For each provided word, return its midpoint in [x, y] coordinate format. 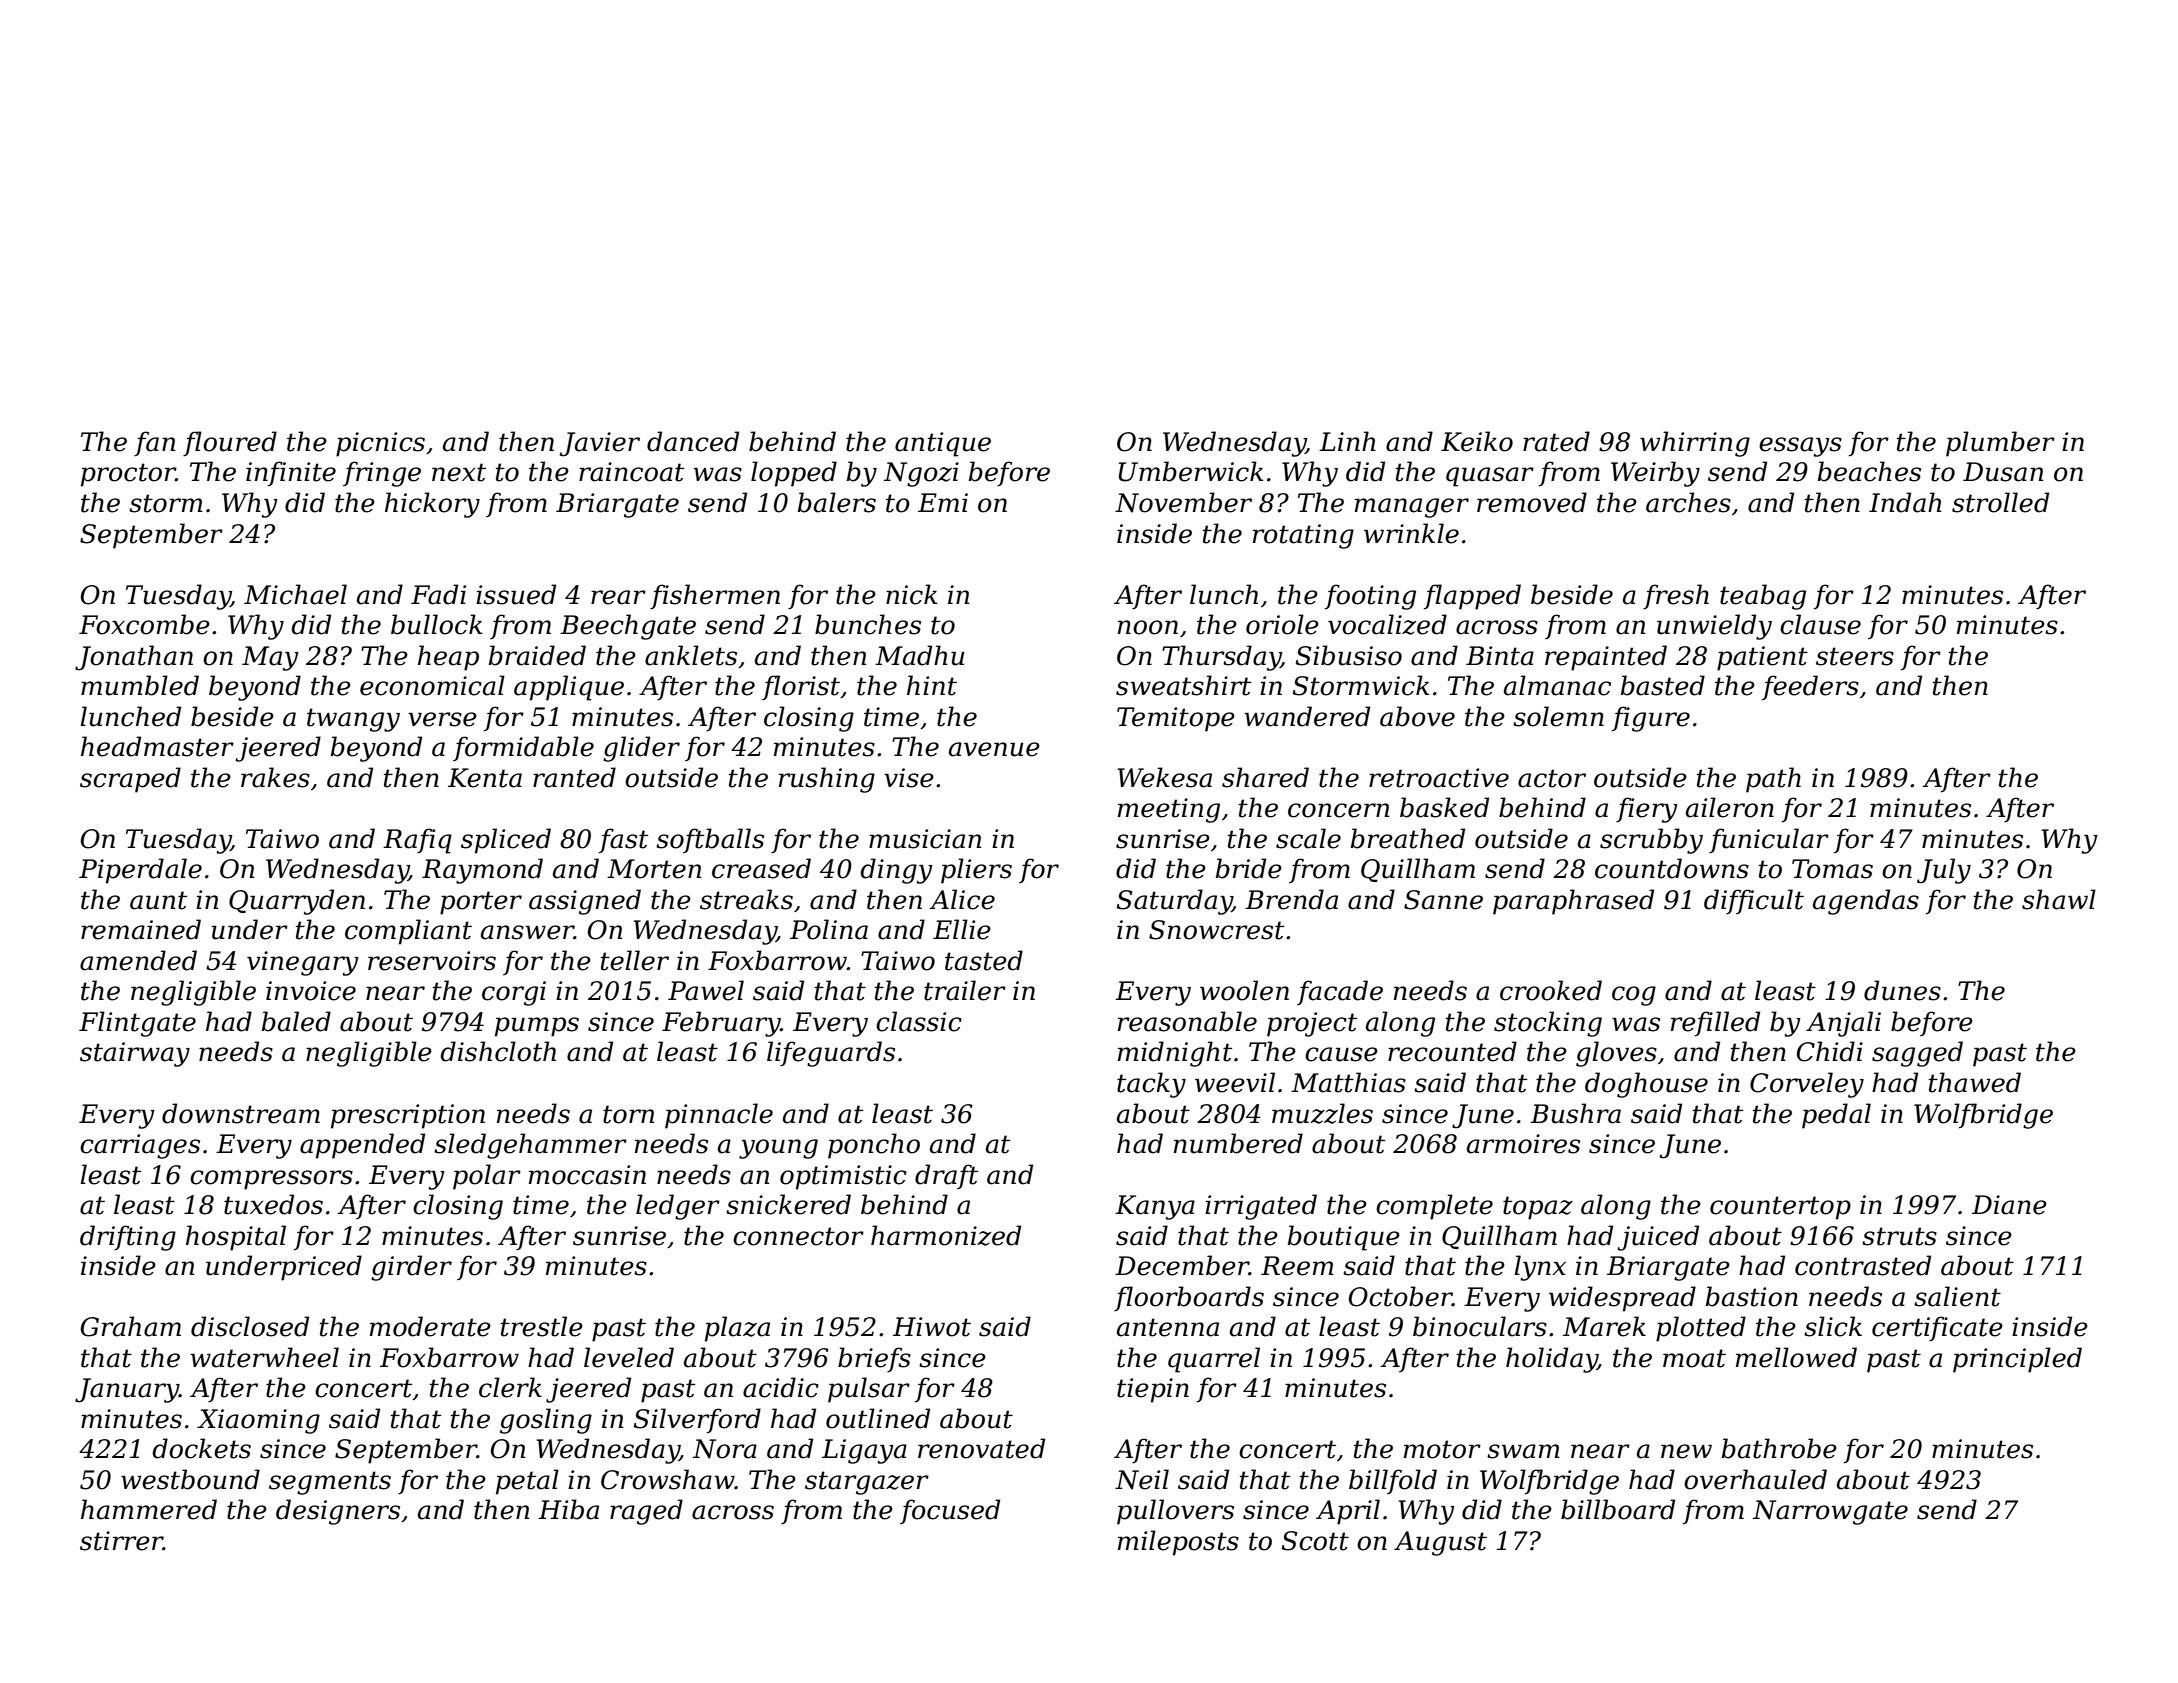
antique [943, 444]
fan [154, 443]
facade [1340, 992]
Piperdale [140, 871]
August [1440, 1543]
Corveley [1807, 1085]
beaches [1869, 471]
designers [338, 1512]
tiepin [1153, 1390]
